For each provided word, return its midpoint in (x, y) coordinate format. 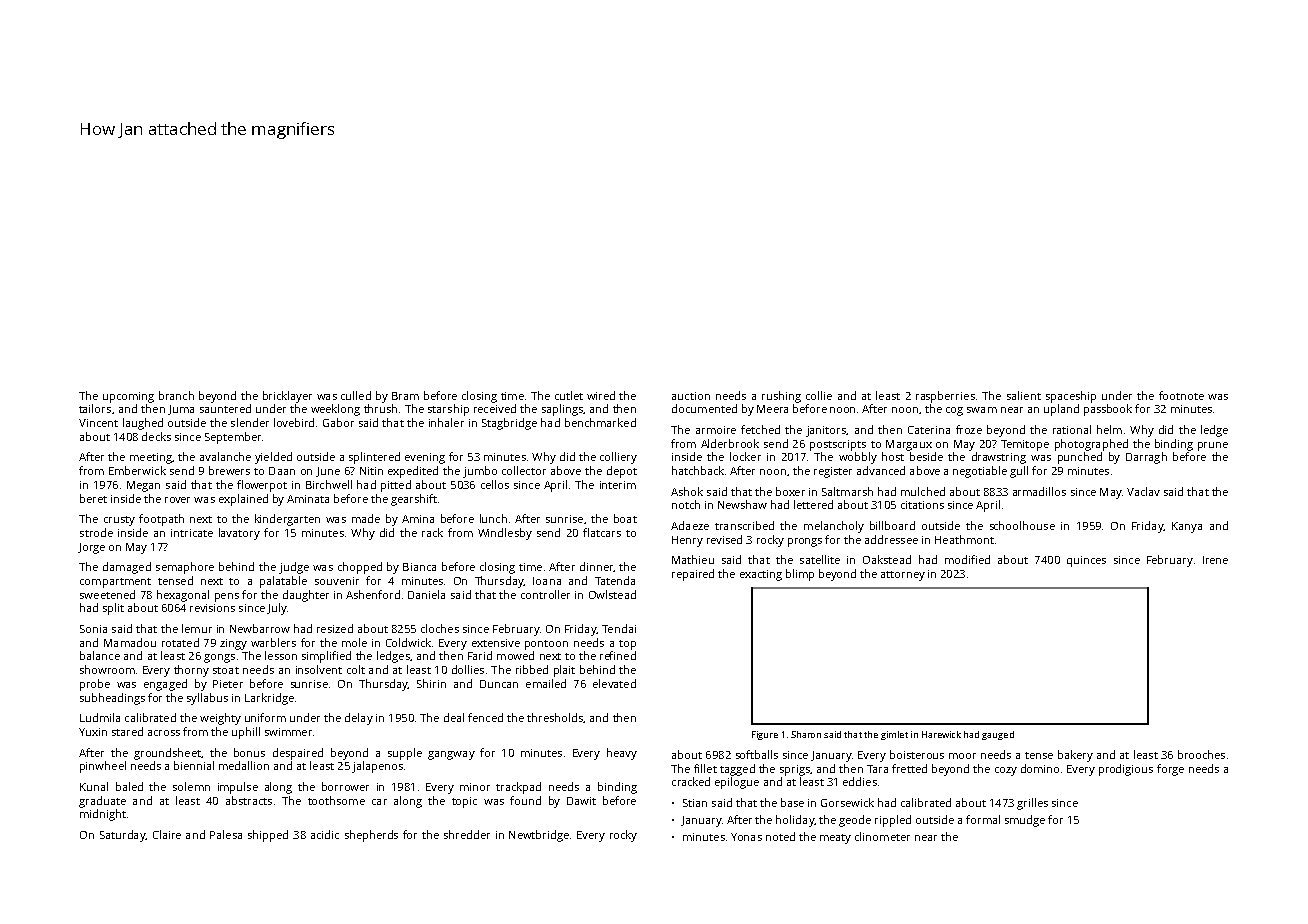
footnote (1181, 395)
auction (691, 396)
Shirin (431, 683)
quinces (1086, 561)
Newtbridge (539, 836)
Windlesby (505, 534)
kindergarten (287, 520)
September (233, 438)
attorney (903, 576)
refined (618, 655)
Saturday (122, 836)
